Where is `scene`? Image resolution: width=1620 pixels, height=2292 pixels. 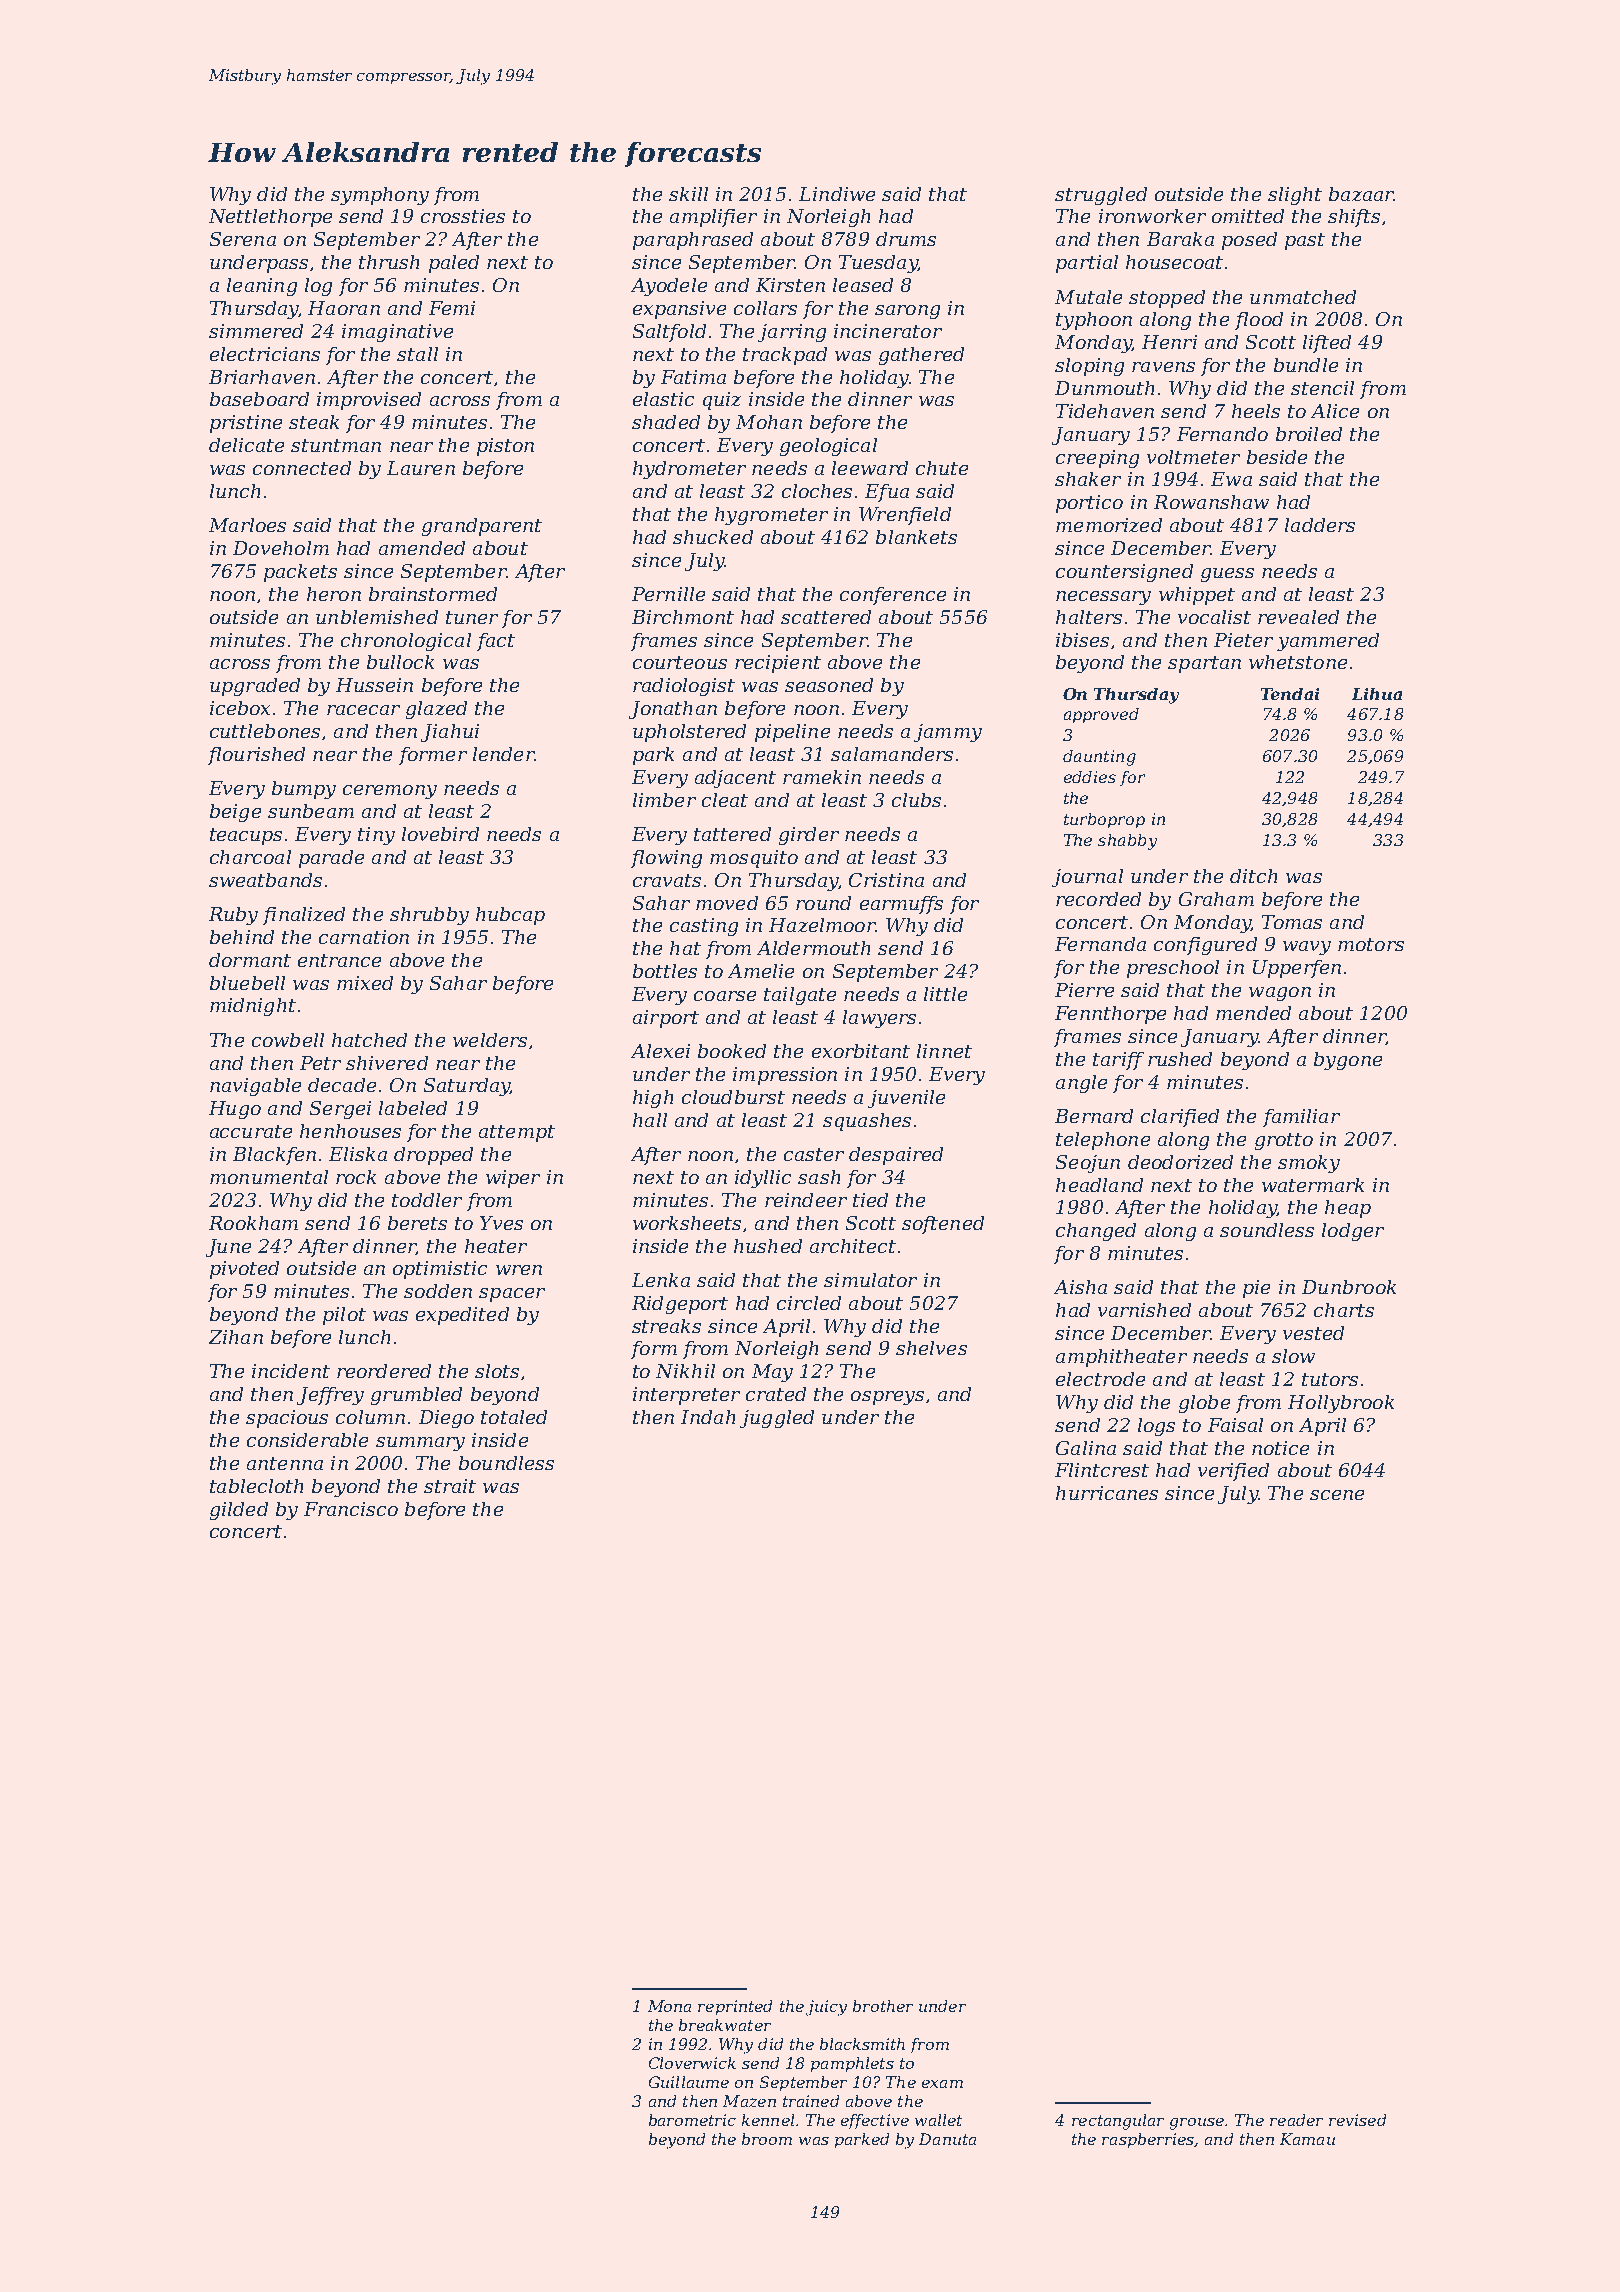
scene is located at coordinates (1337, 1495).
